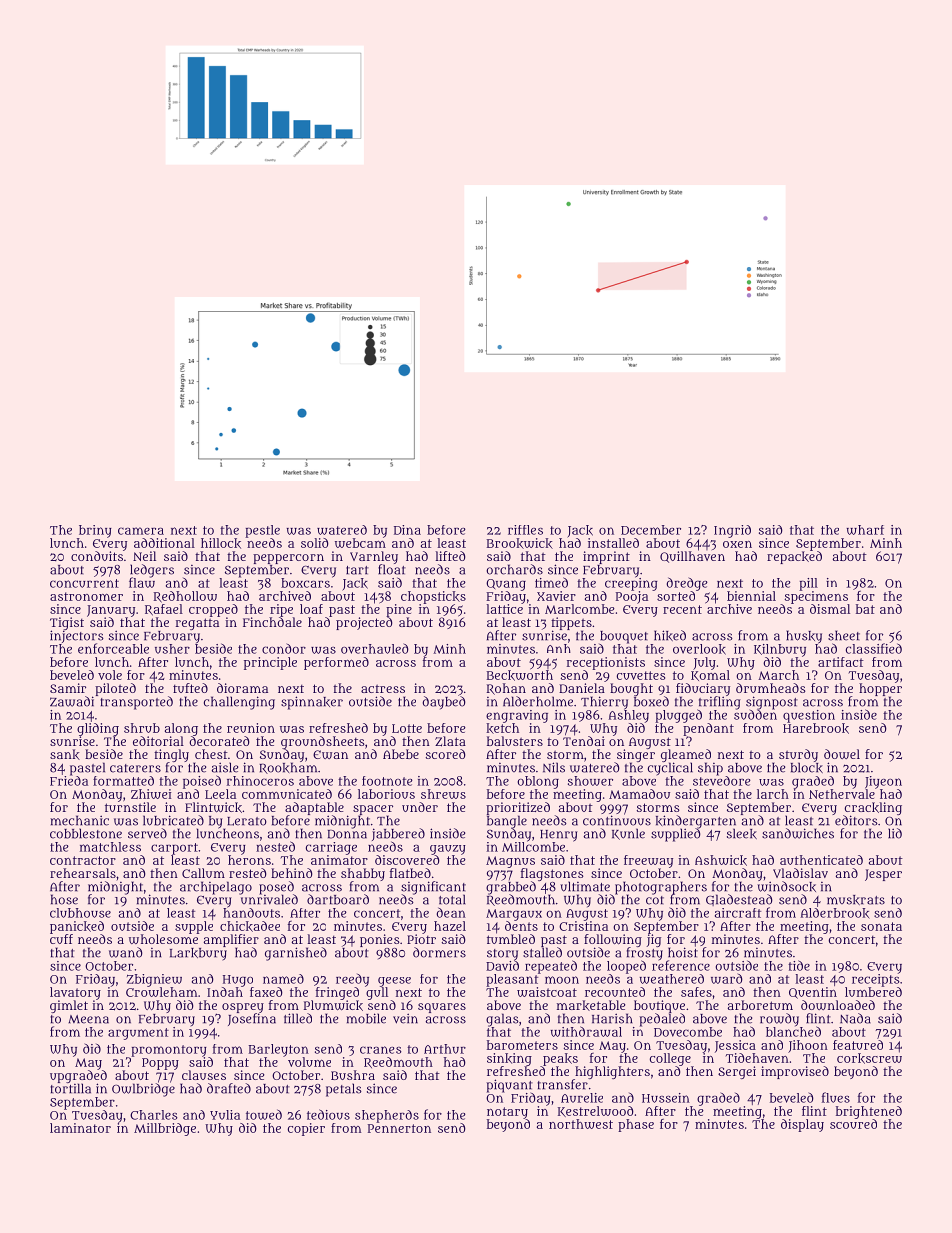  I want to click on laminator, so click(80, 1128).
